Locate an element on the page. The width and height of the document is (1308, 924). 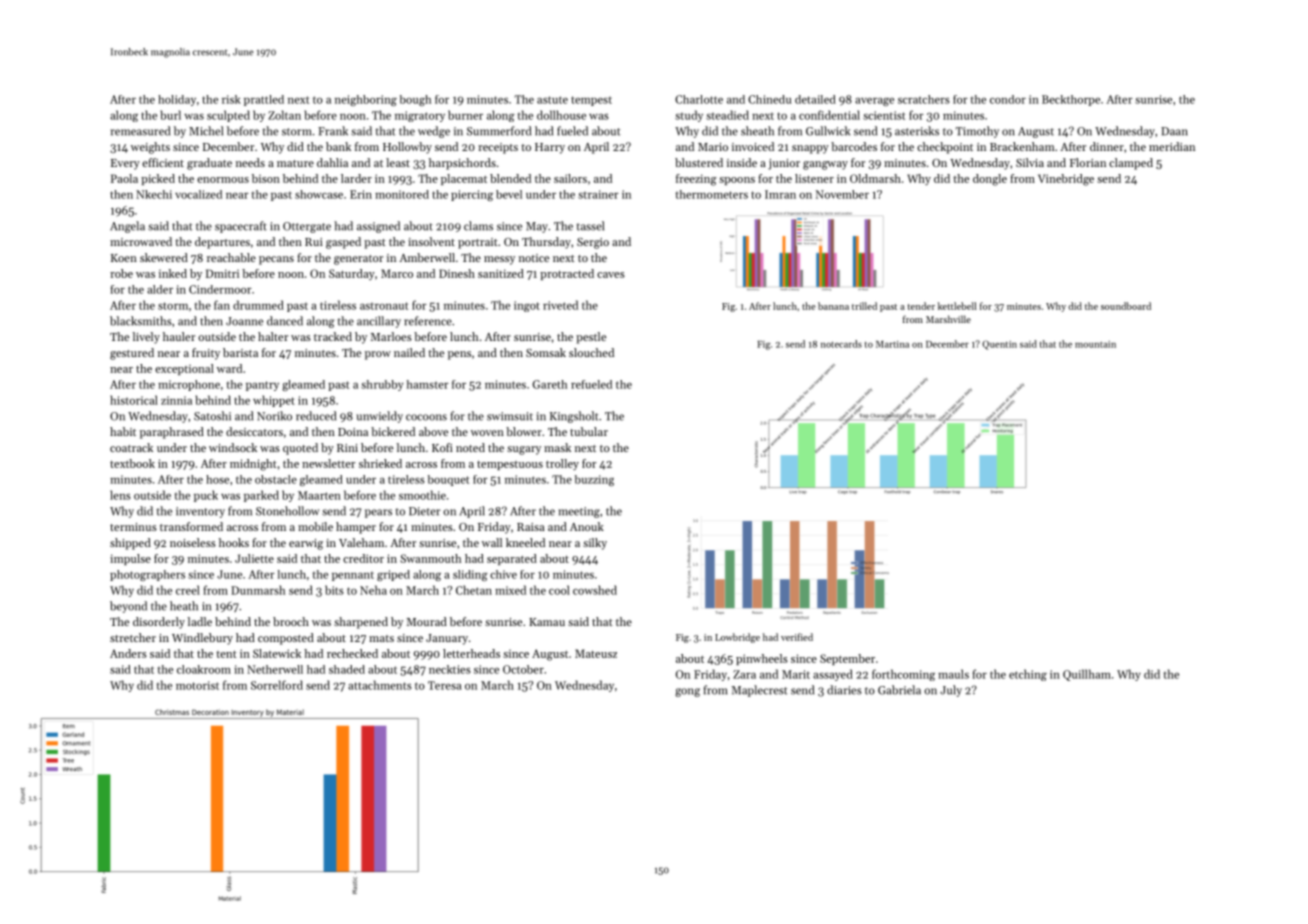
Kamau is located at coordinates (547, 622).
